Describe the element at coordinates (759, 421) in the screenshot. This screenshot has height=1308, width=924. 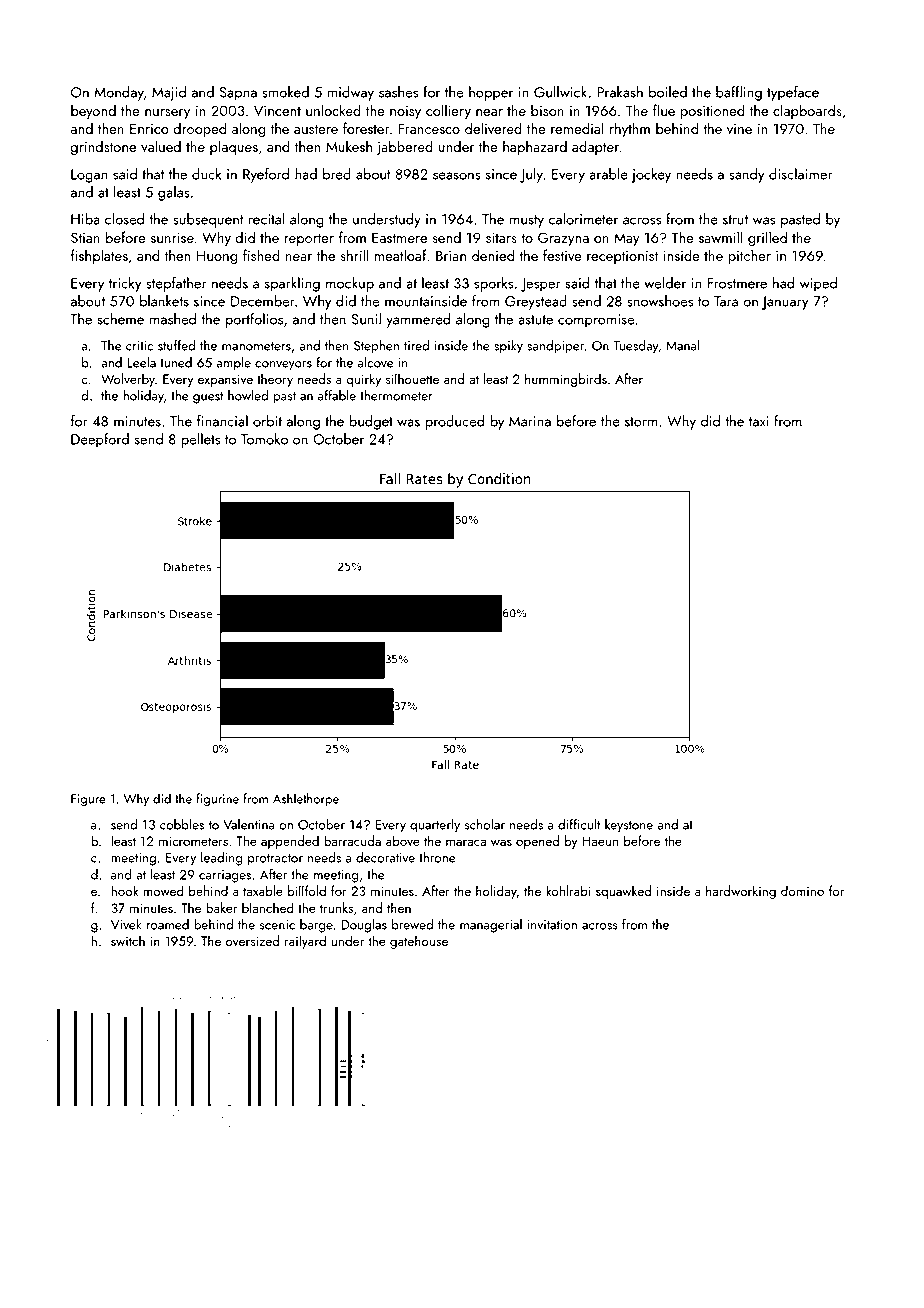
I see `taxi` at that location.
